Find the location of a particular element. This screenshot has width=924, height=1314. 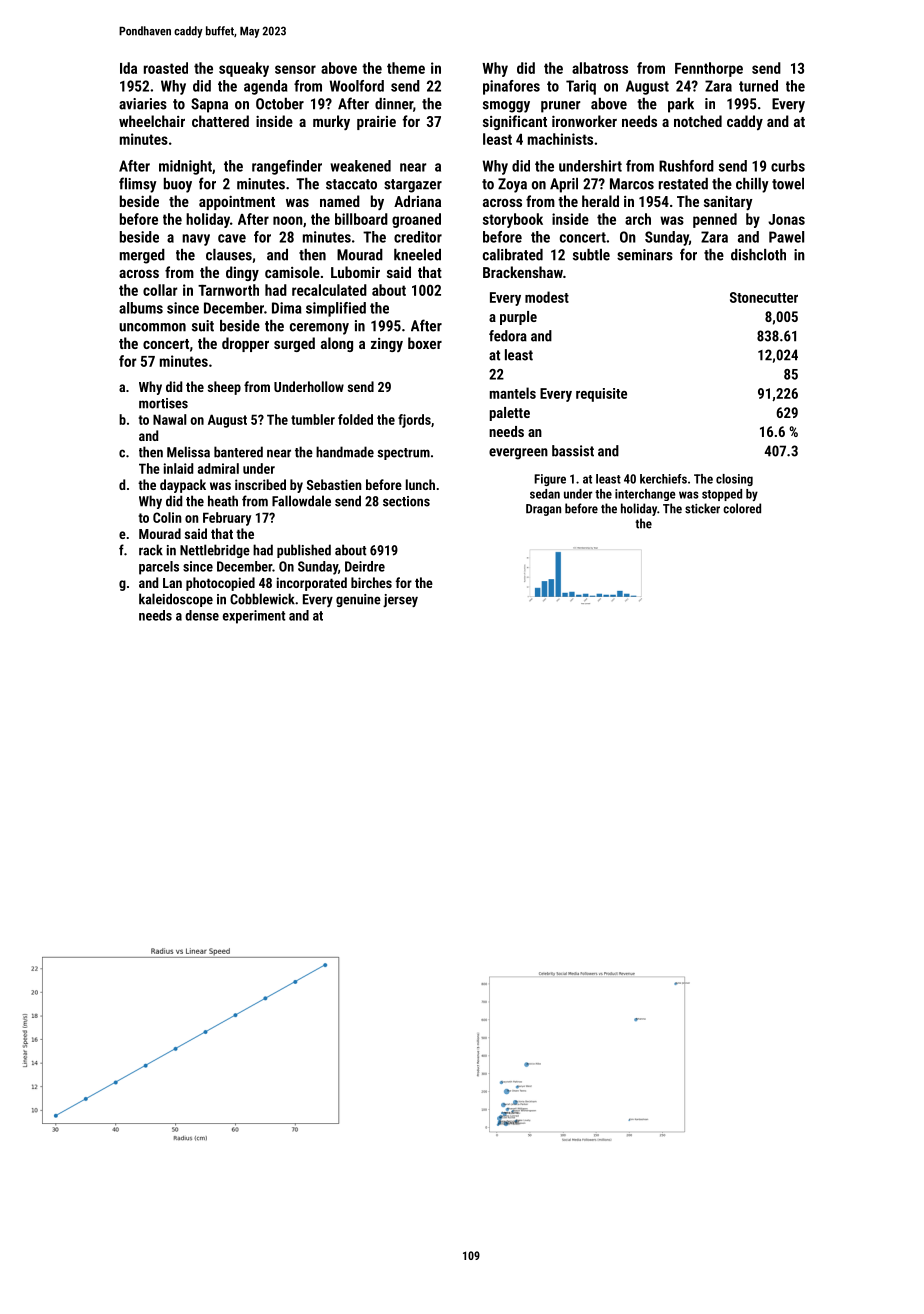

Woolford is located at coordinates (356, 86).
